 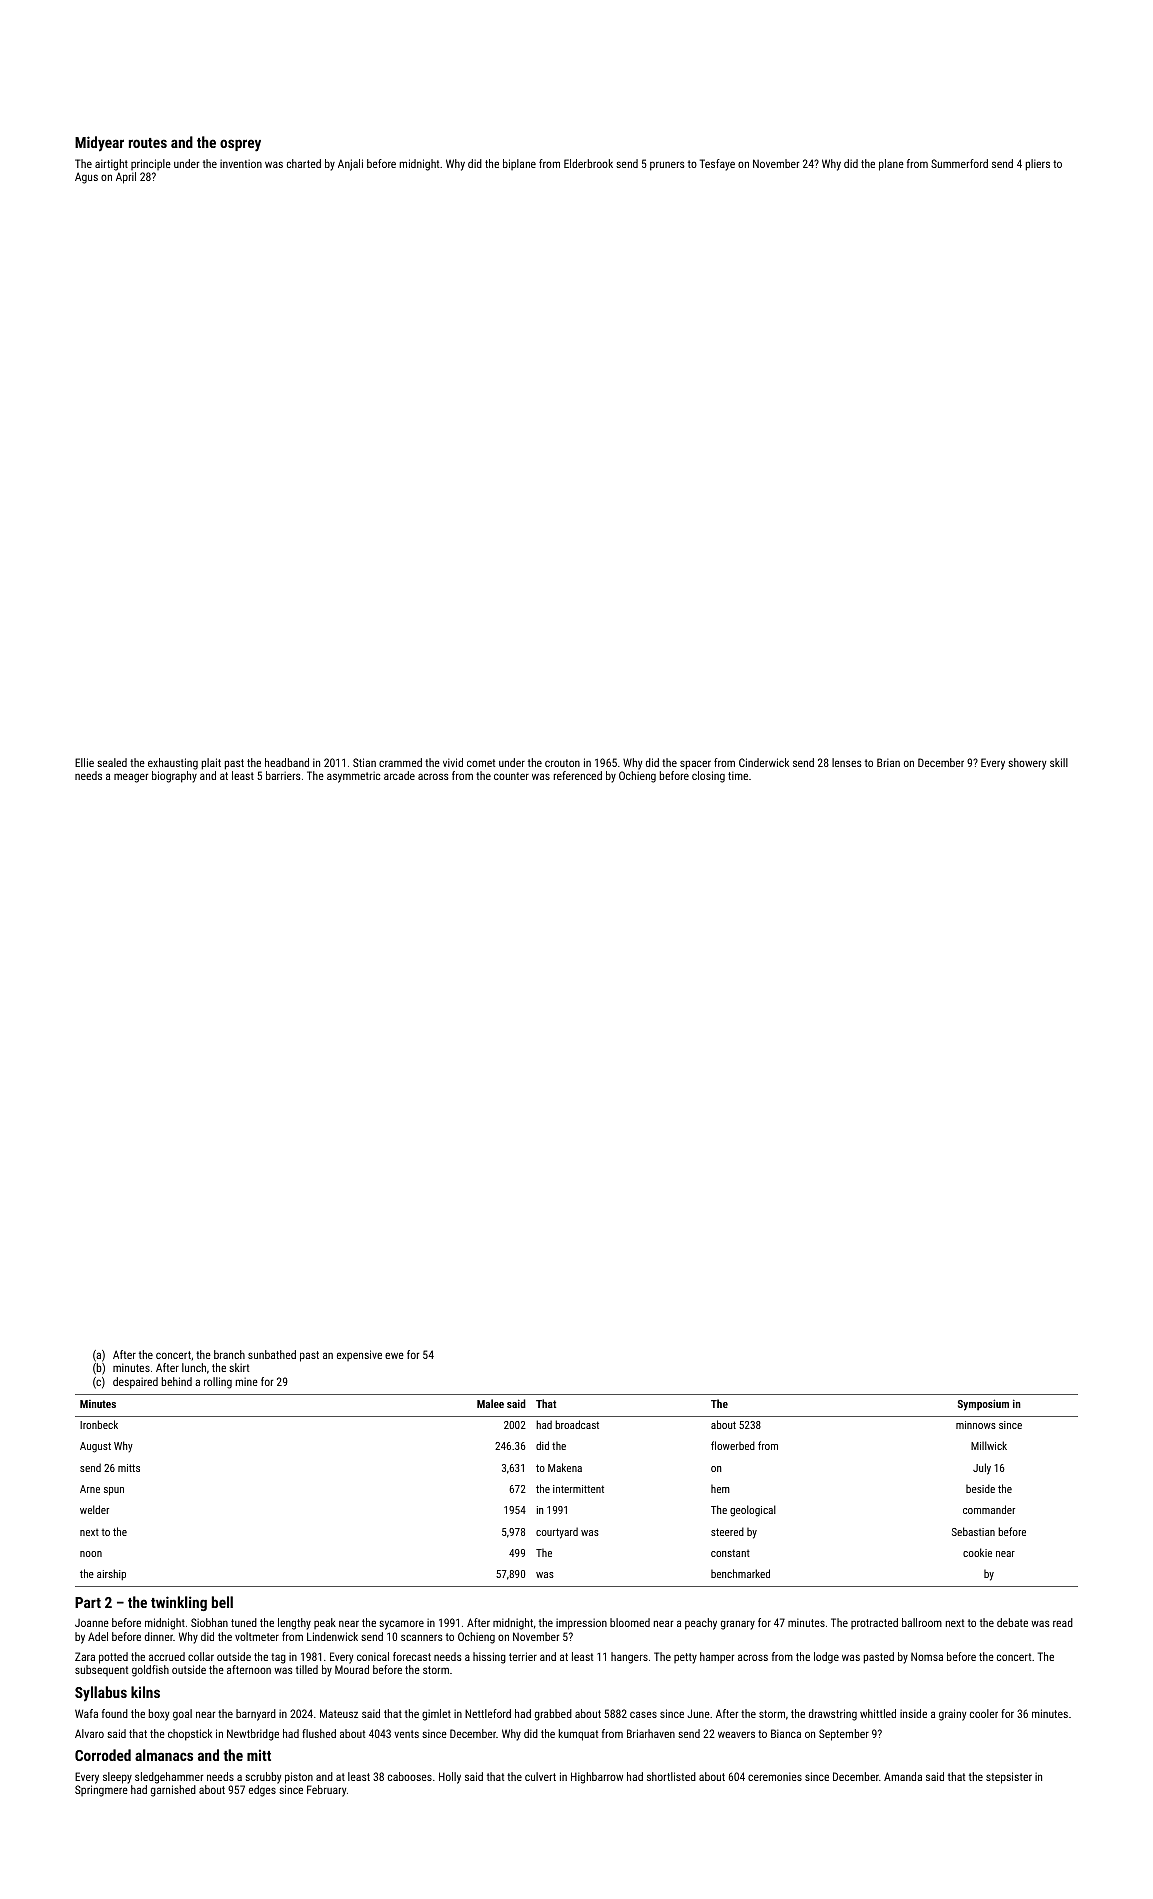 What do you see at coordinates (847, 762) in the screenshot?
I see `lenses` at bounding box center [847, 762].
